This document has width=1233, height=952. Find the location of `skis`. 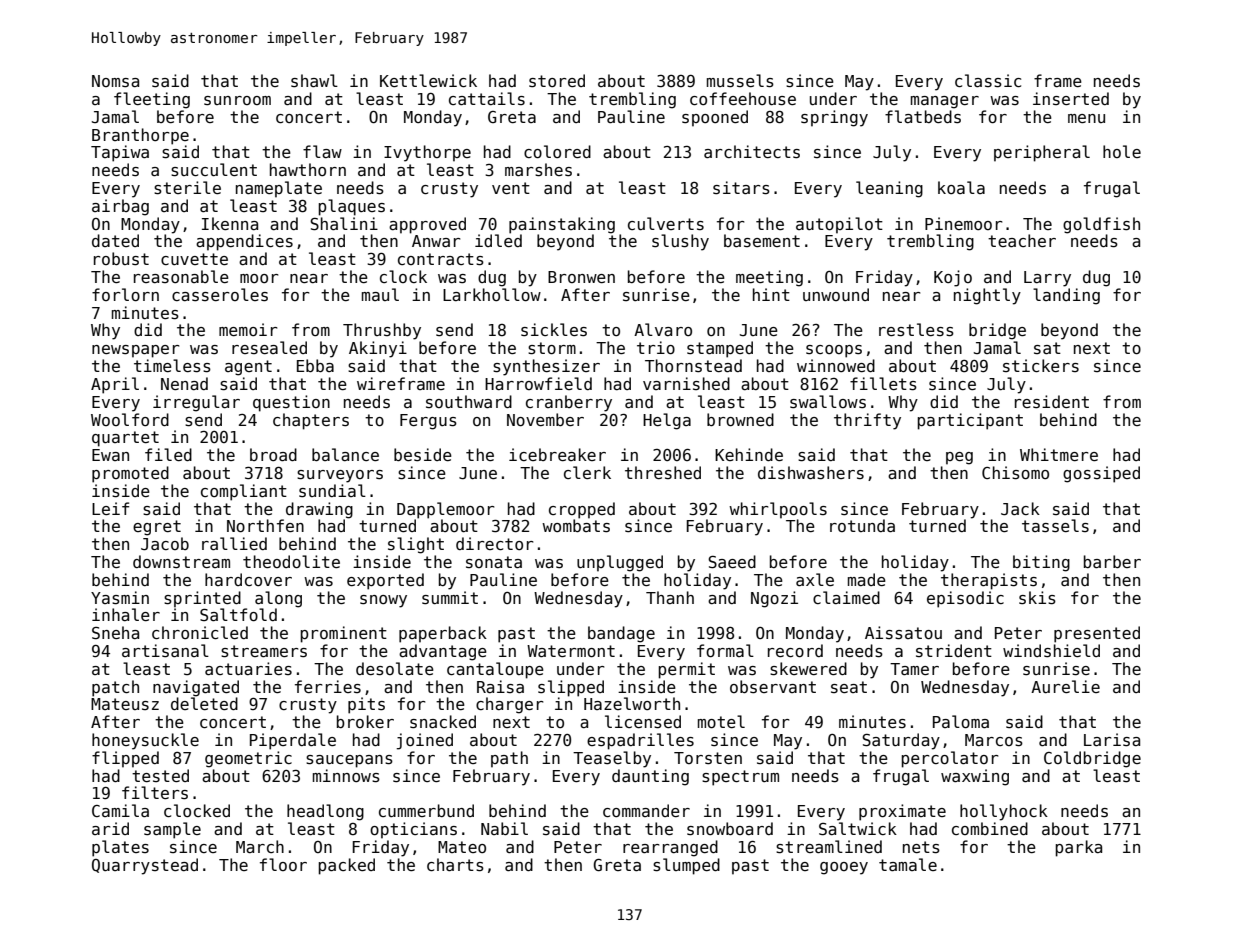

skis is located at coordinates (1037, 598).
